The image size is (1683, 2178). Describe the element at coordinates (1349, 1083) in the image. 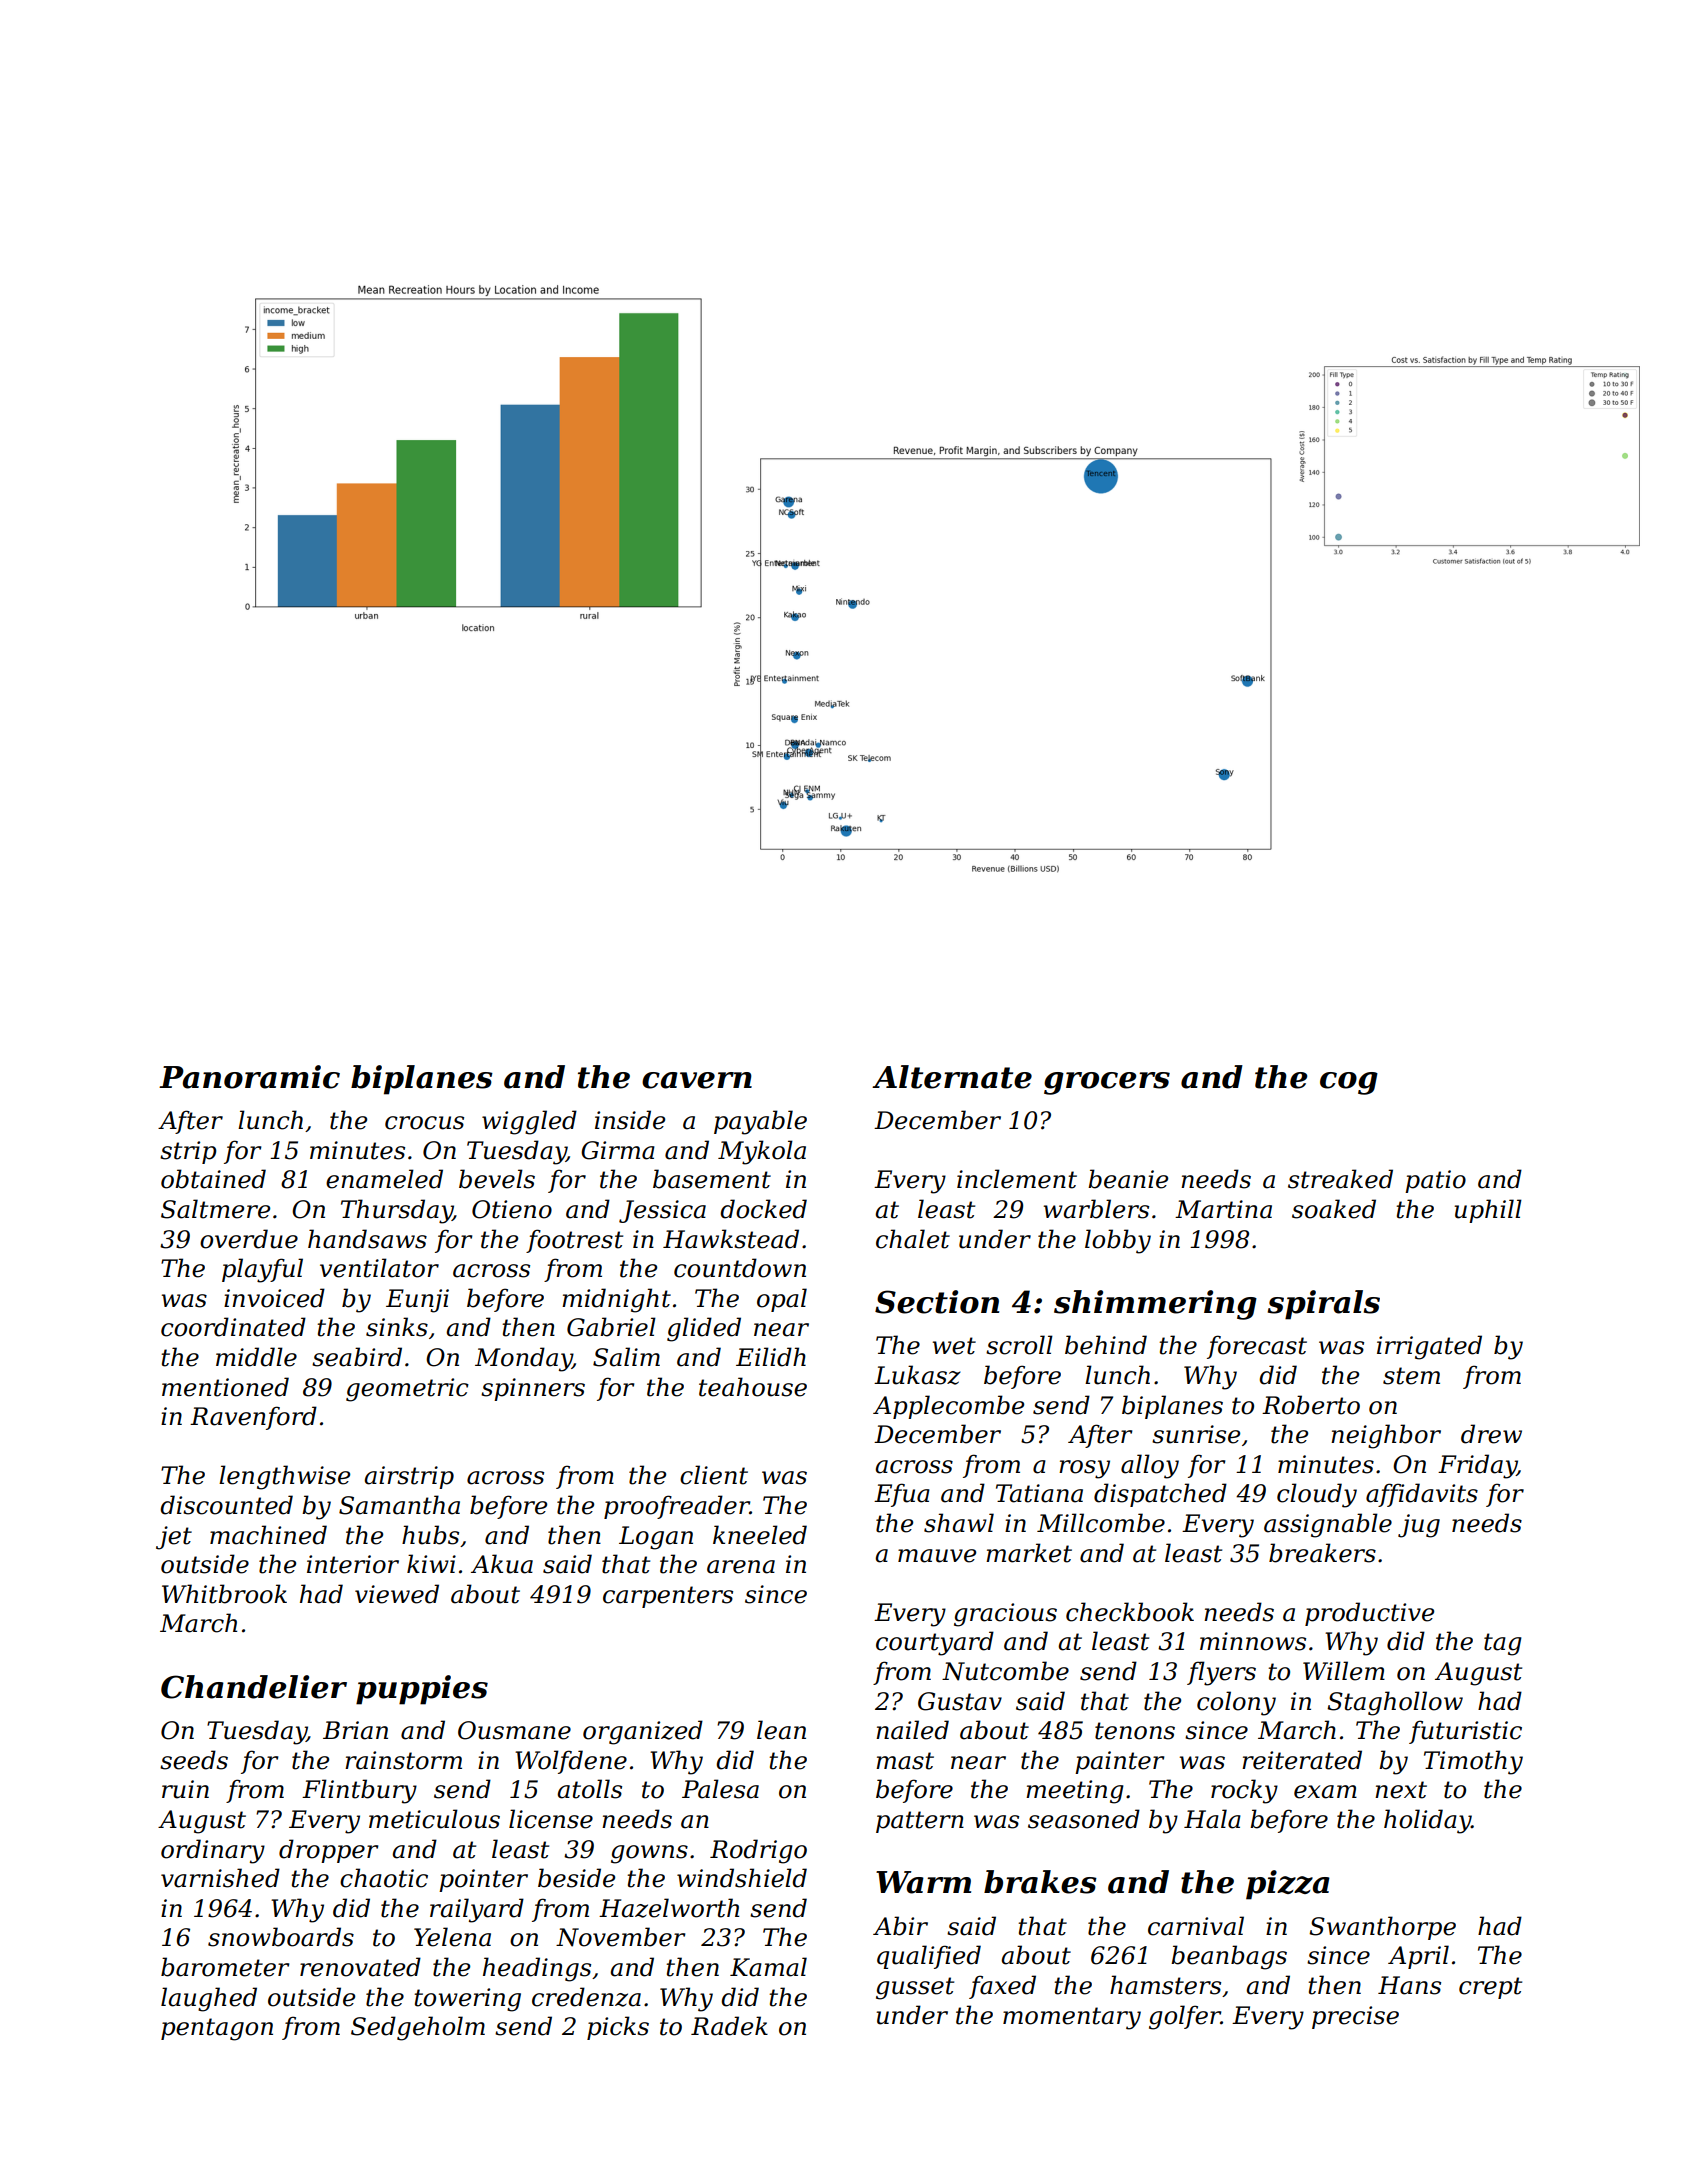

I see `cog` at that location.
